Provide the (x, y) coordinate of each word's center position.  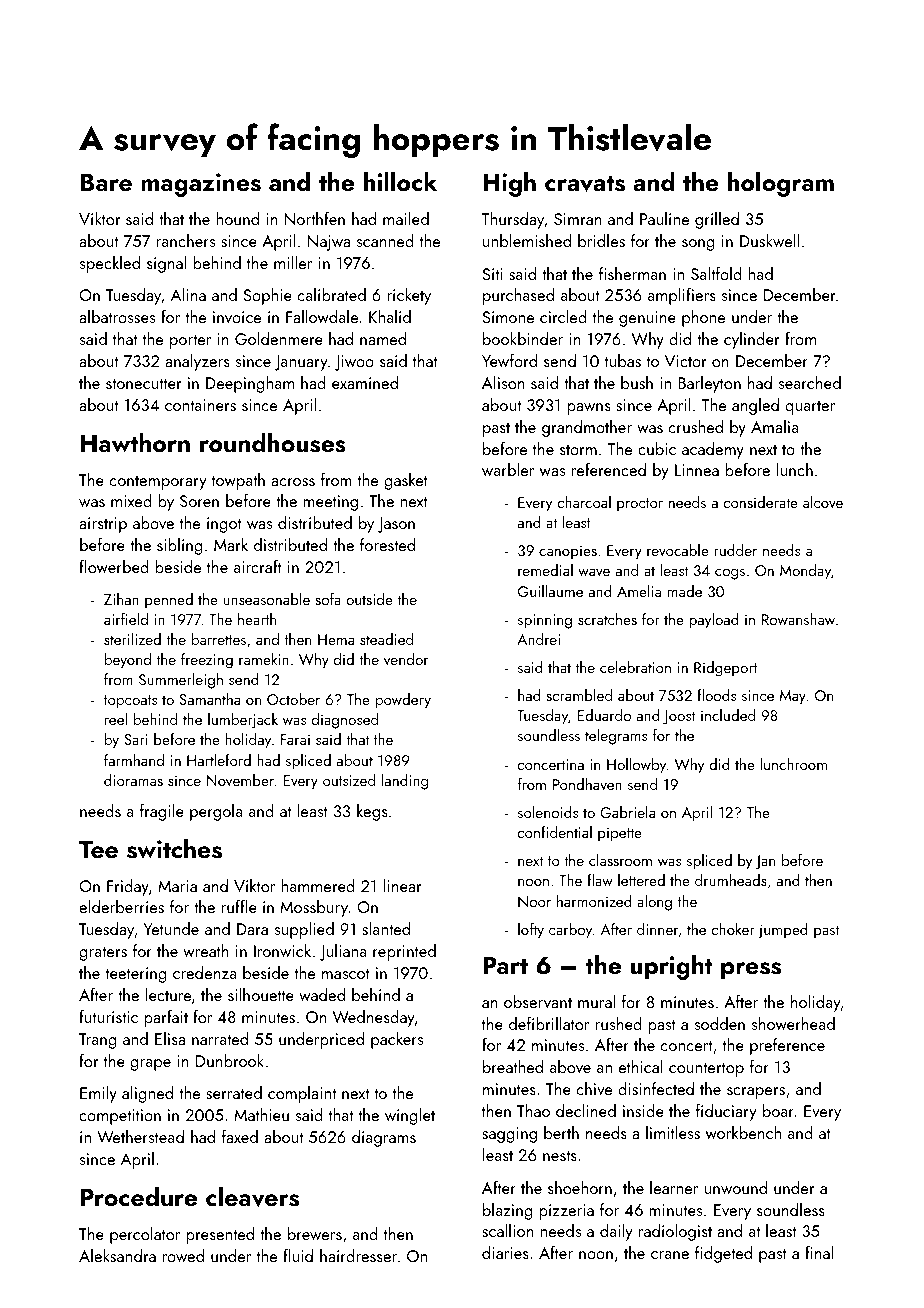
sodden (720, 1023)
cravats (585, 183)
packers (397, 1040)
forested (387, 544)
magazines (201, 185)
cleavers (252, 1196)
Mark (231, 544)
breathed (513, 1066)
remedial (545, 570)
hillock (400, 181)
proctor (640, 505)
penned (169, 601)
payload (714, 621)
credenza (205, 972)
